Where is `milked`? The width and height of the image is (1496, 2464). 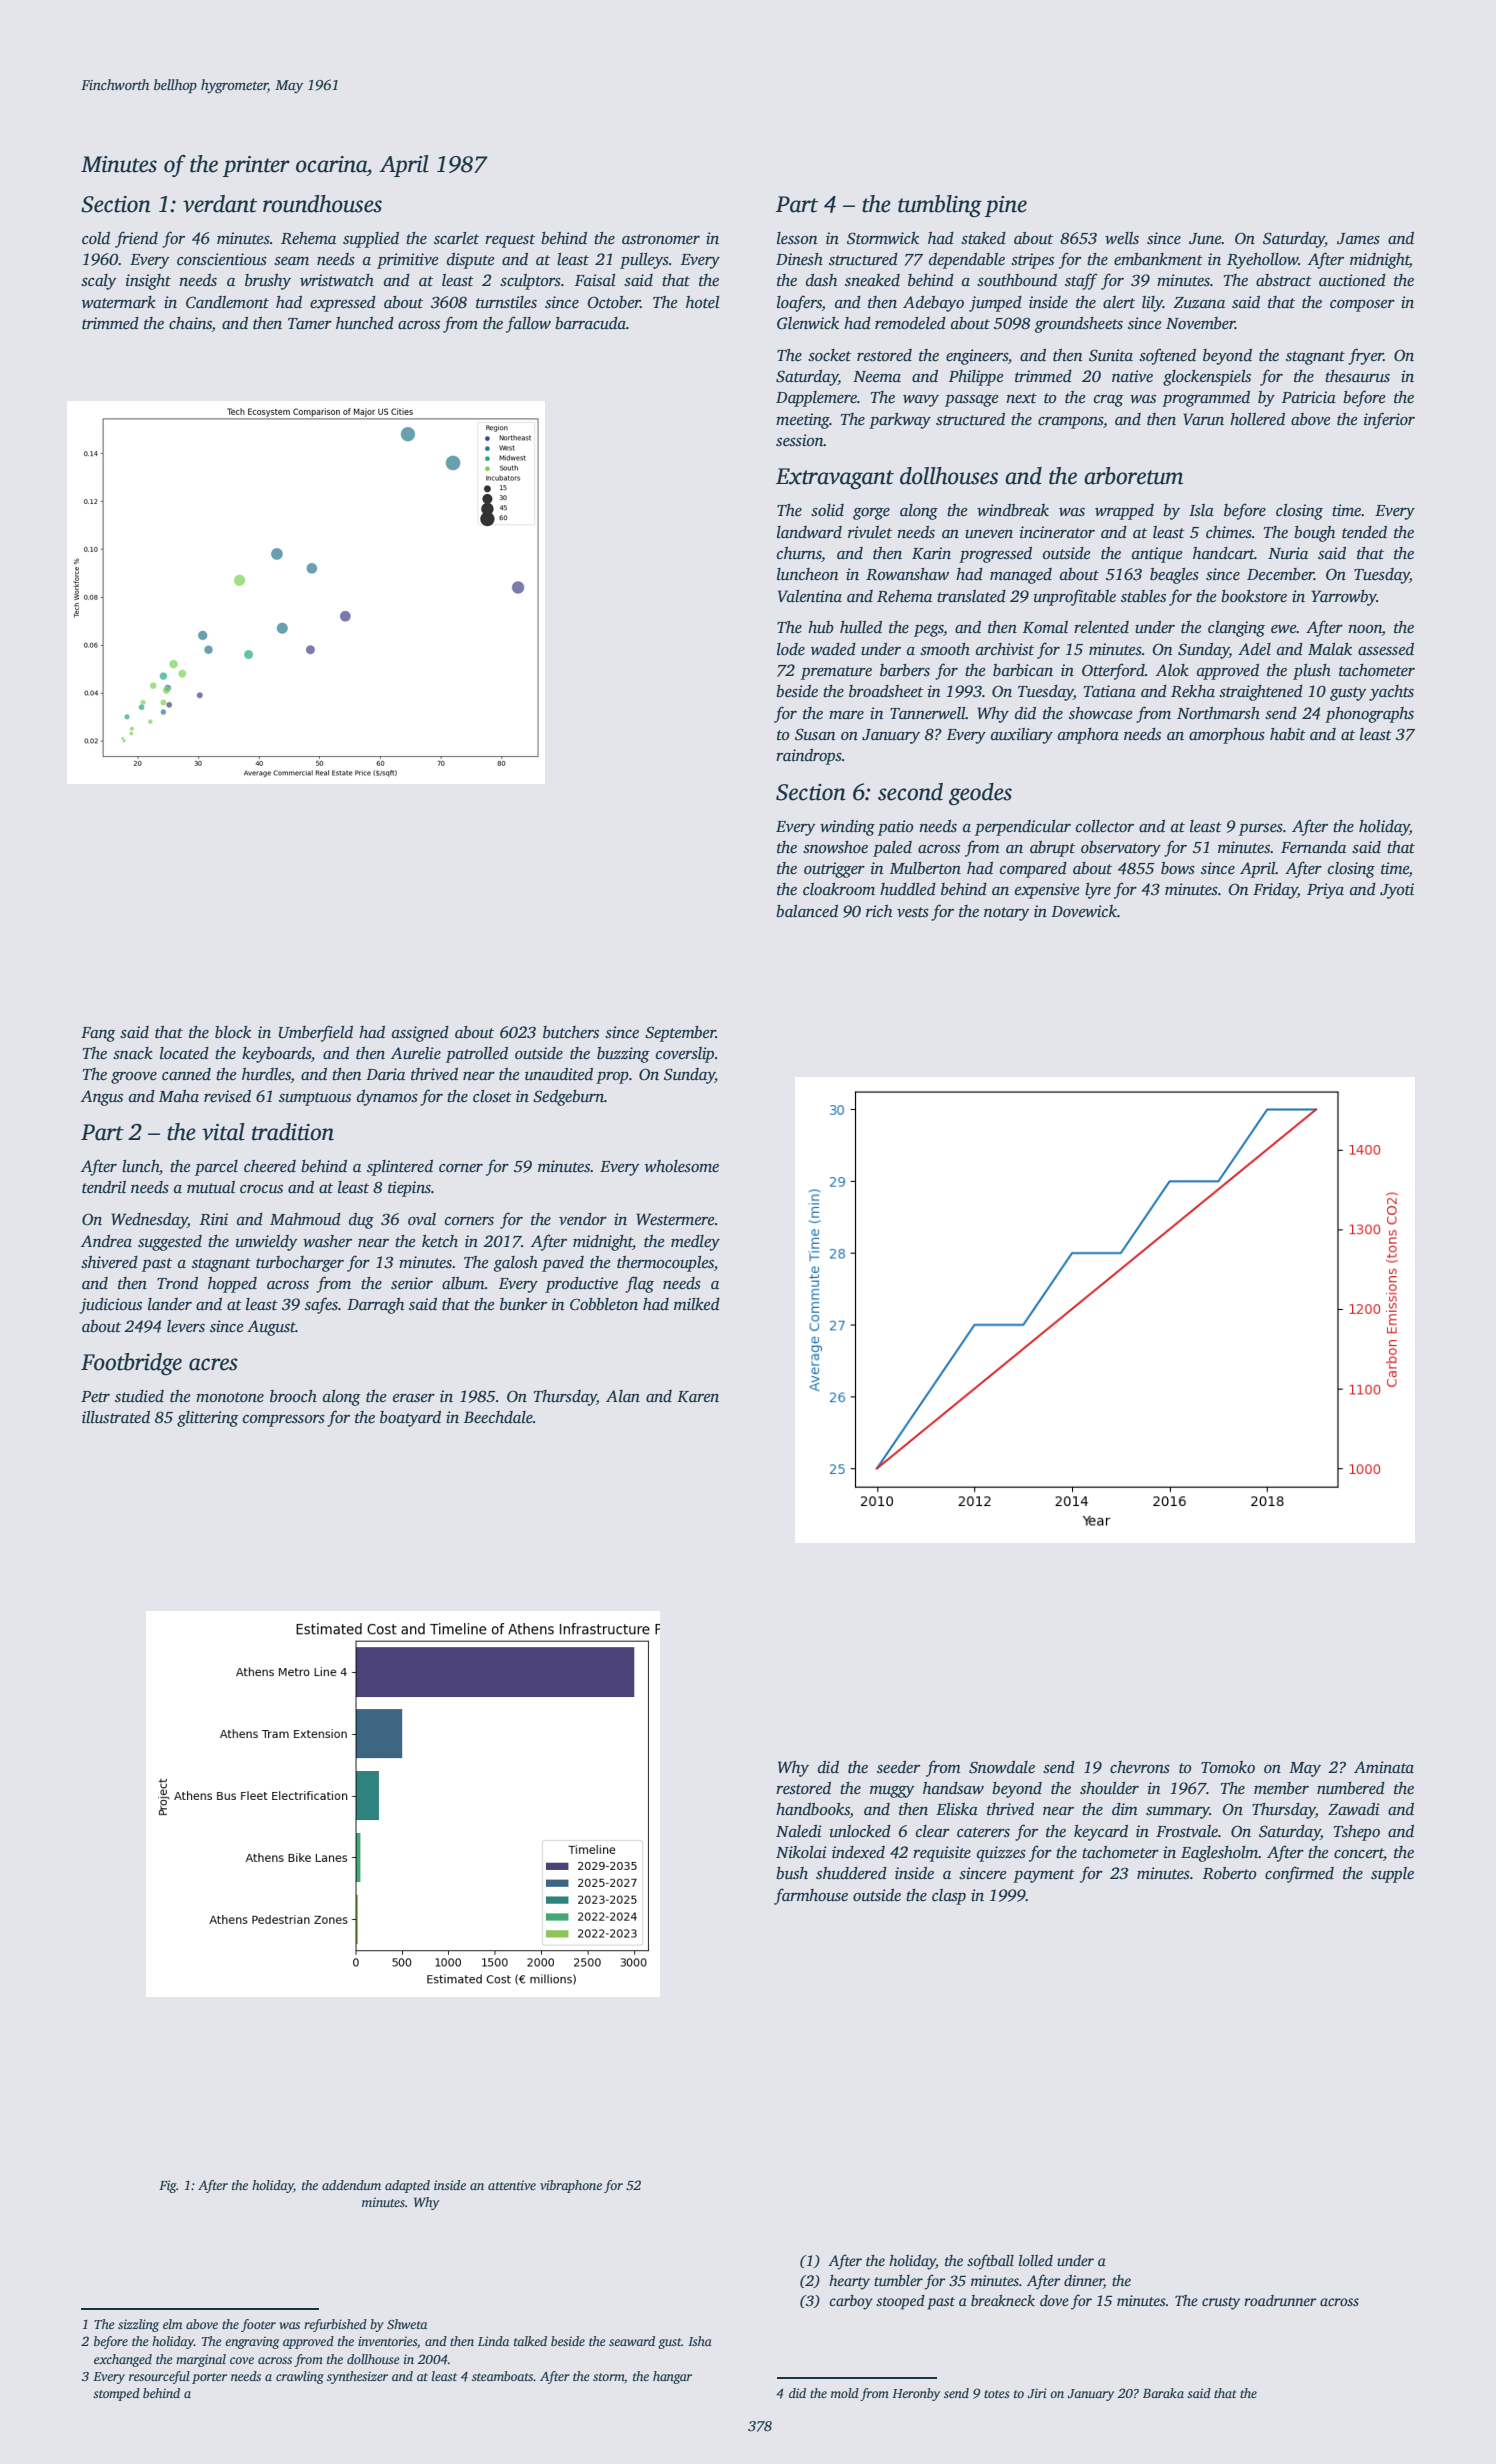
milked is located at coordinates (697, 1304).
